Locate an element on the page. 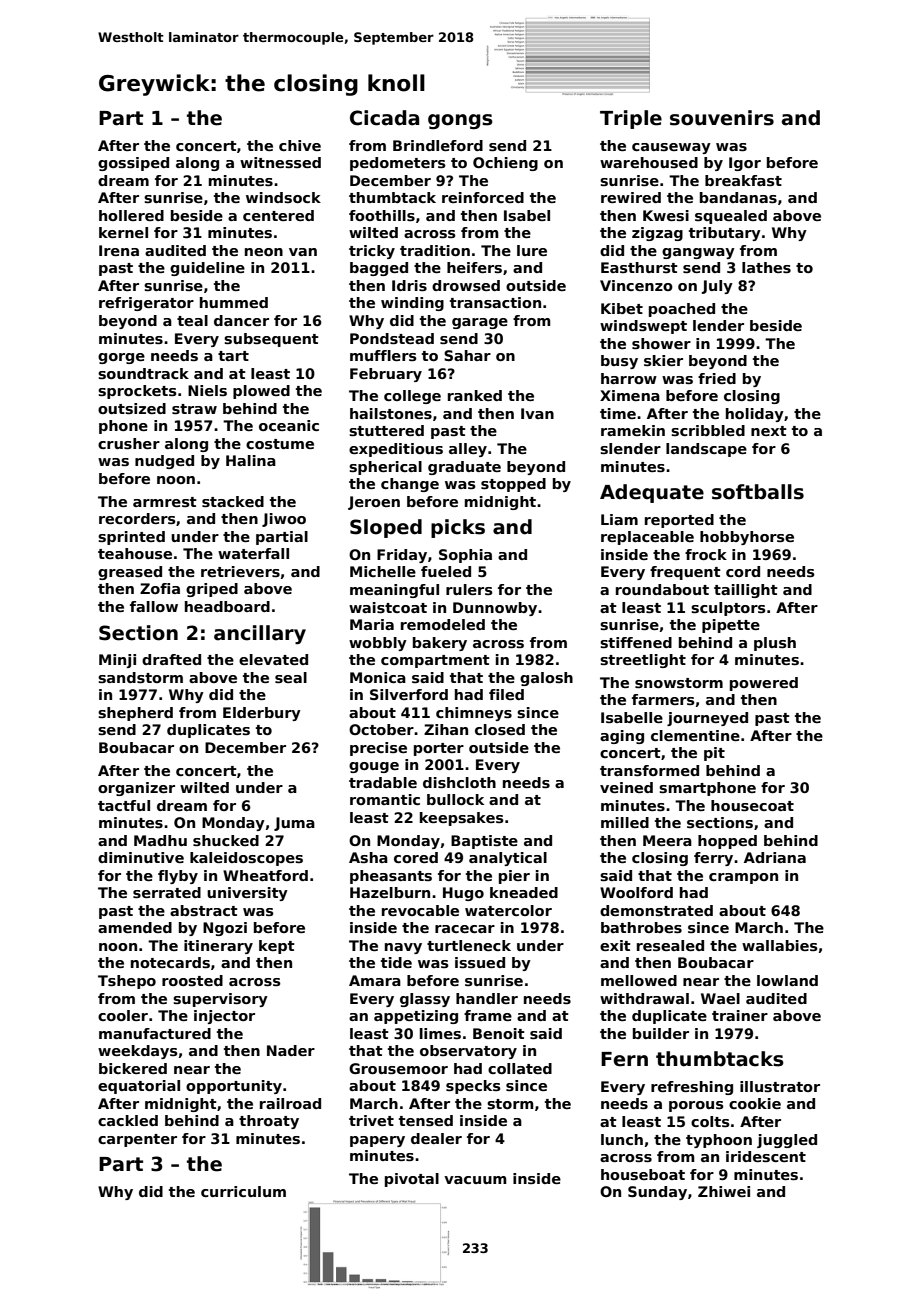  souvenirs is located at coordinates (722, 118).
